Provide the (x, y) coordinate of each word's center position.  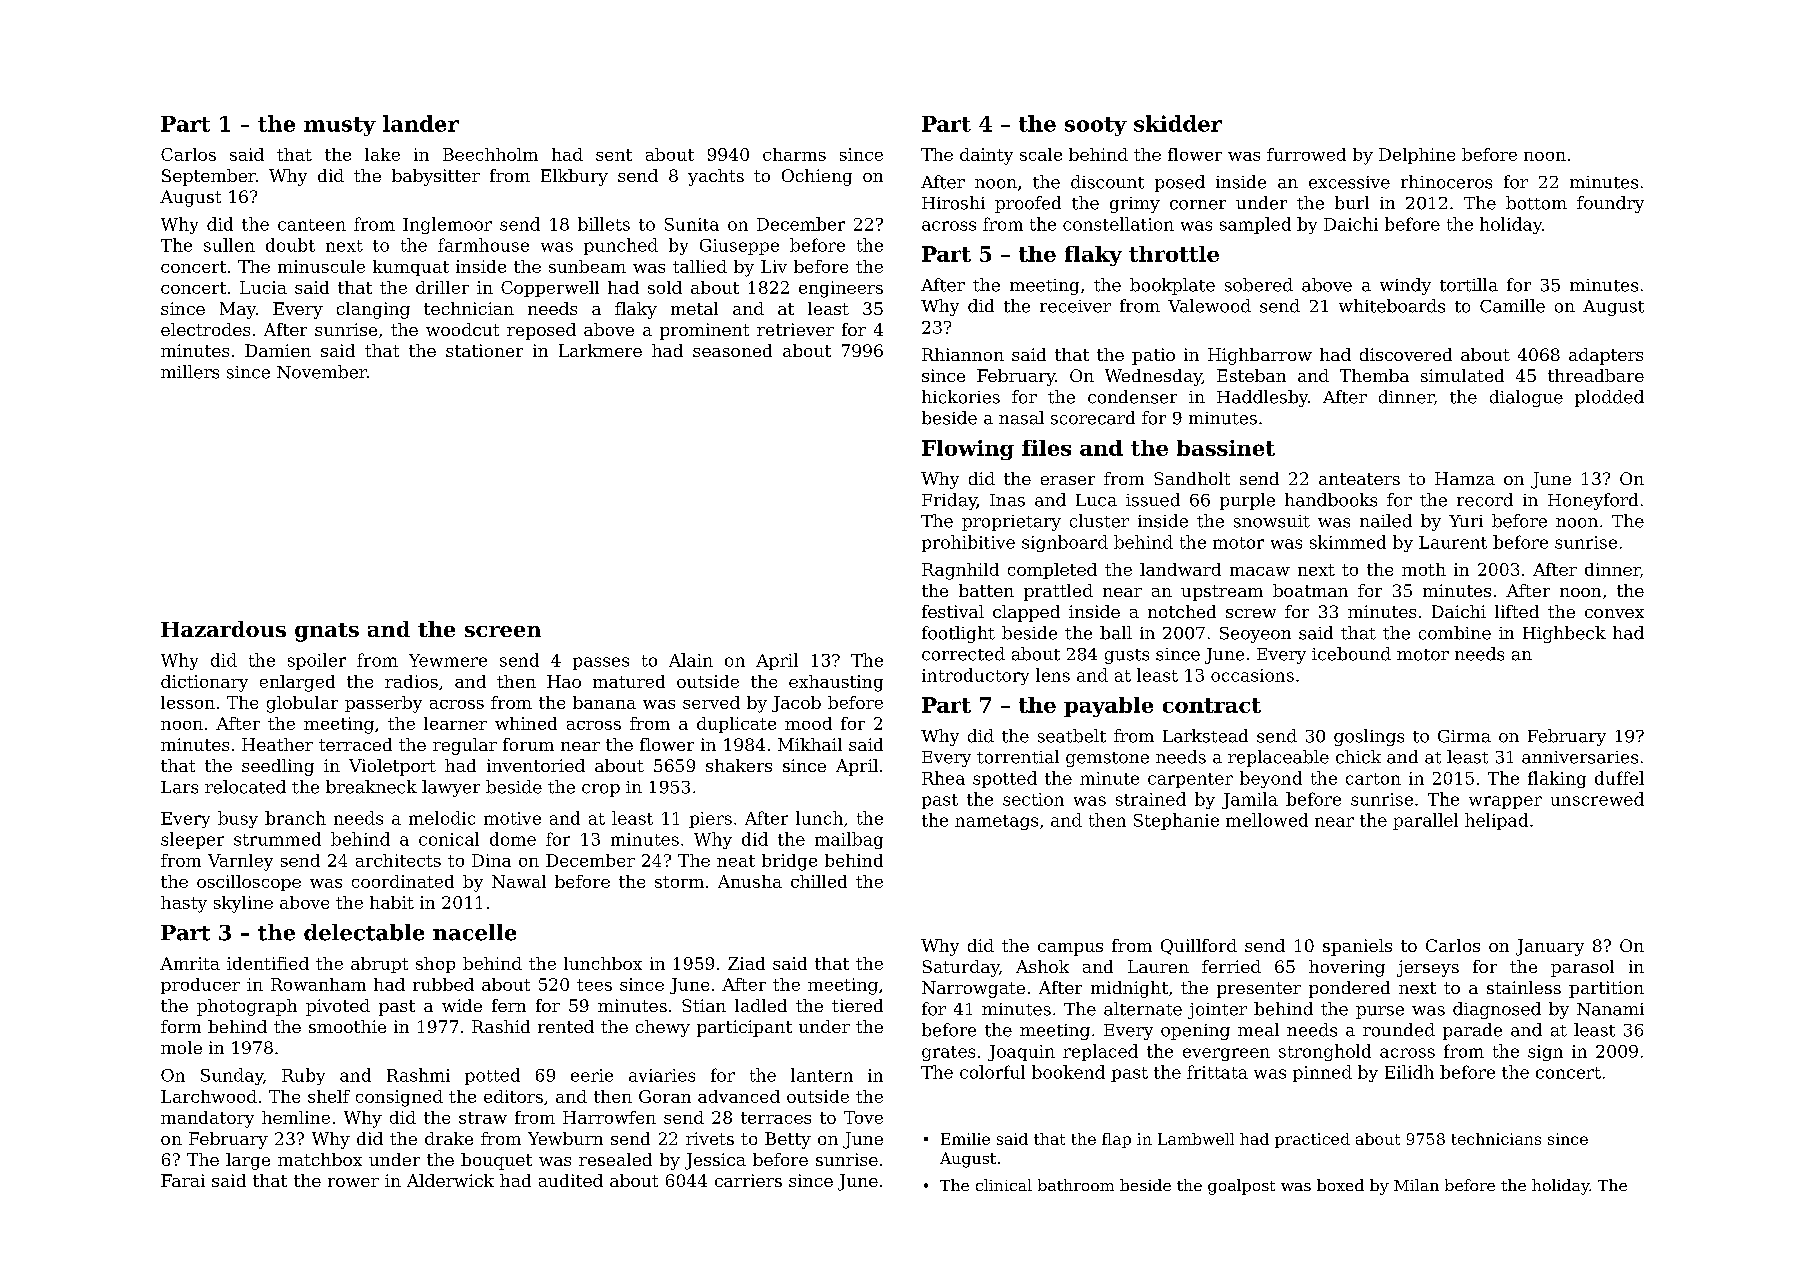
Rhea (943, 778)
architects (398, 860)
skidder (1178, 123)
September (209, 177)
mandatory (207, 1119)
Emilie (965, 1139)
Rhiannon (963, 354)
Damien (278, 350)
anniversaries (1580, 757)
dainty (986, 156)
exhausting (836, 683)
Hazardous (223, 629)
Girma (1464, 736)
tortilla (1469, 285)
